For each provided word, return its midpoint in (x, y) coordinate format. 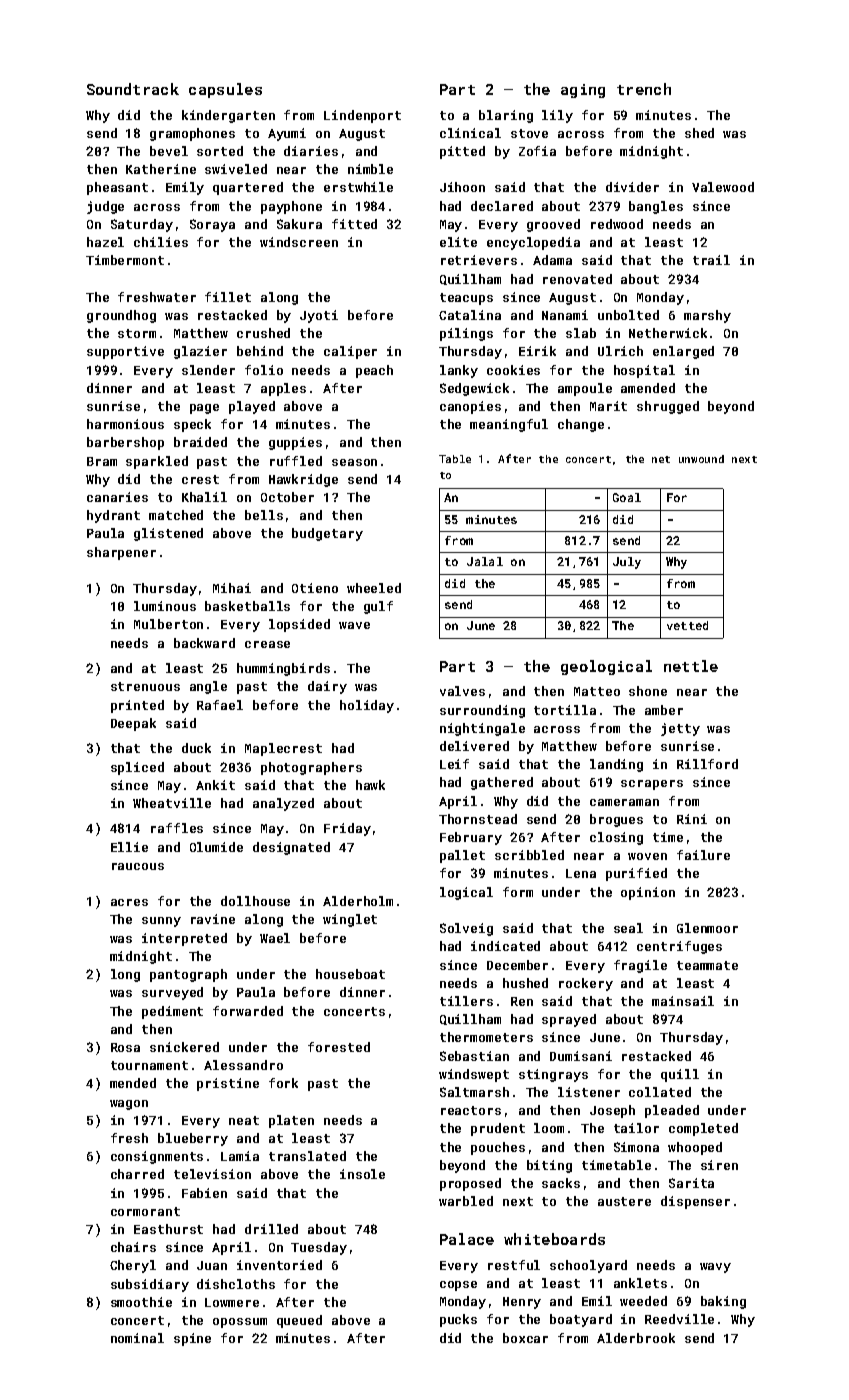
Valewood (723, 187)
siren (719, 1165)
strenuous (145, 686)
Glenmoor (707, 928)
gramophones (192, 134)
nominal (137, 1338)
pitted (462, 152)
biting (549, 1166)
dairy (327, 687)
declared (502, 206)
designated (291, 848)
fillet (228, 297)
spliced (137, 768)
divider (632, 187)
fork (283, 1083)
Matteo (597, 691)
